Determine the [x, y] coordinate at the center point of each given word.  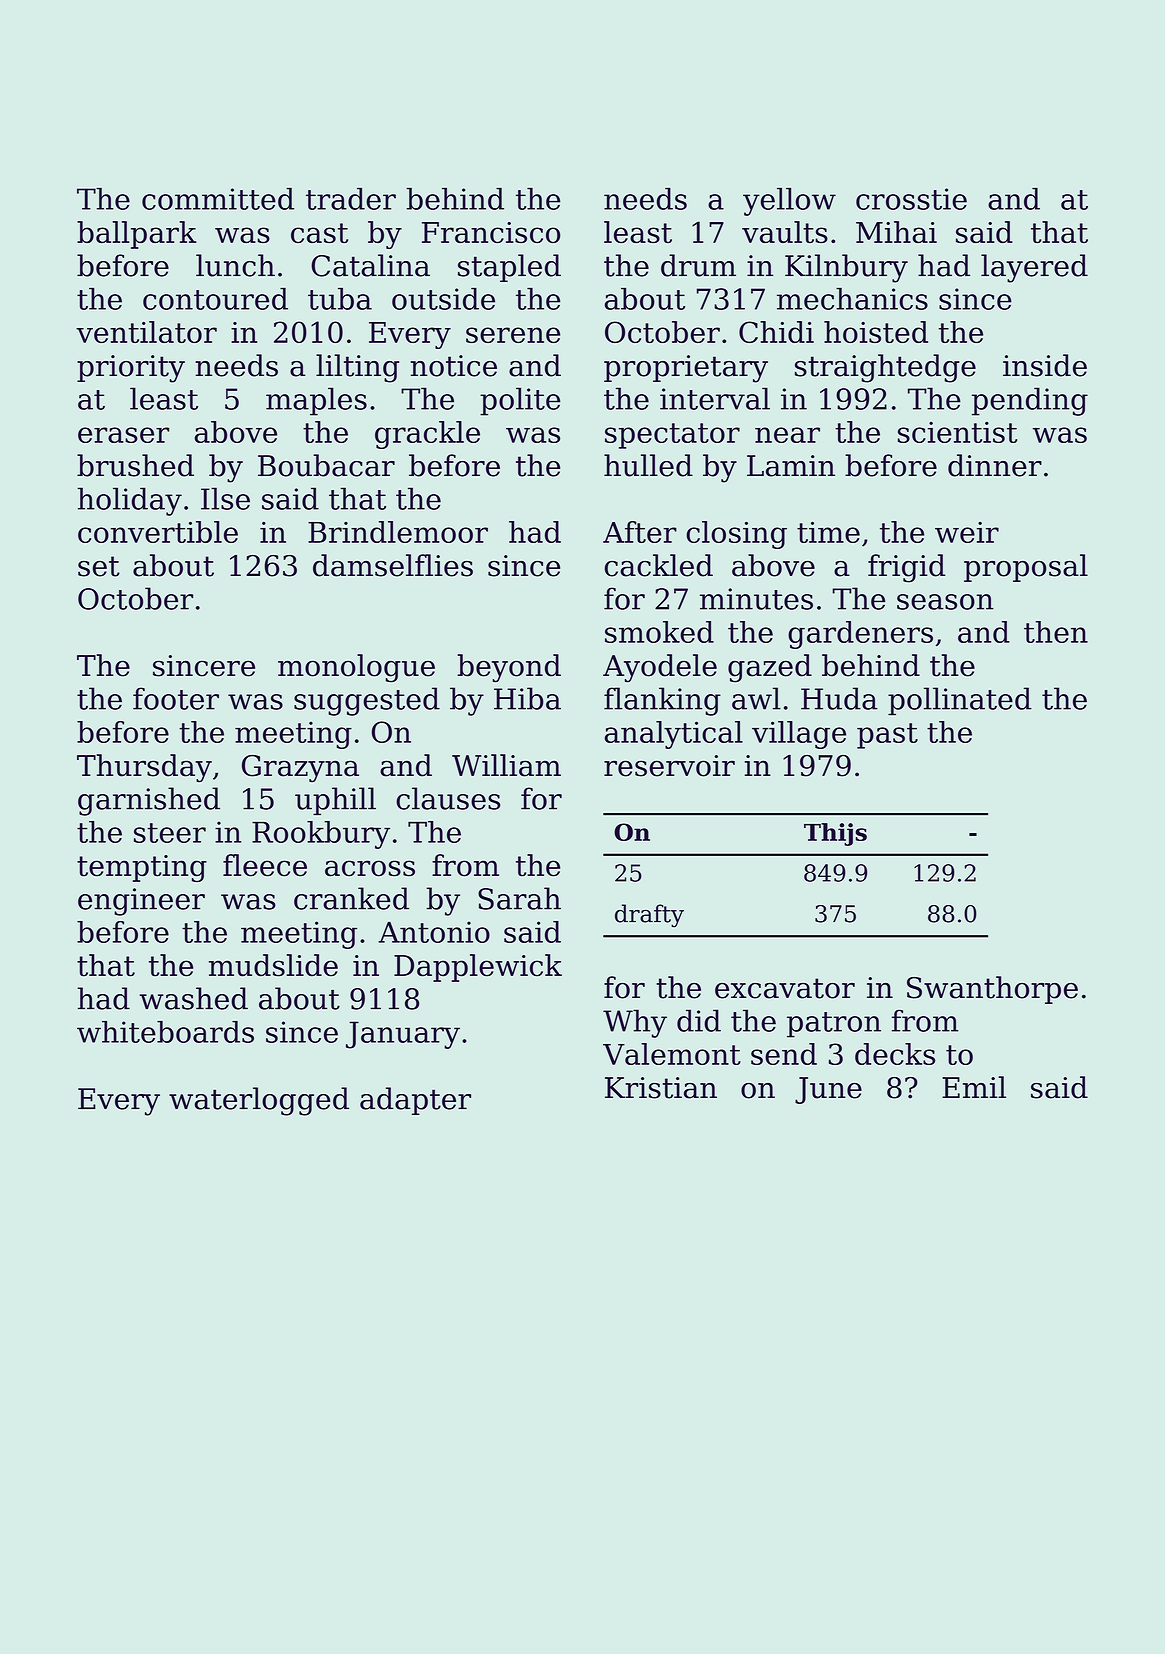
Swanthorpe [992, 990]
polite [520, 401]
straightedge [885, 368]
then [1056, 632]
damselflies [393, 565]
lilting [357, 368]
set [99, 566]
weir [967, 532]
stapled [509, 268]
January [403, 1035]
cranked [351, 898]
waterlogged [259, 1101]
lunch [235, 265]
